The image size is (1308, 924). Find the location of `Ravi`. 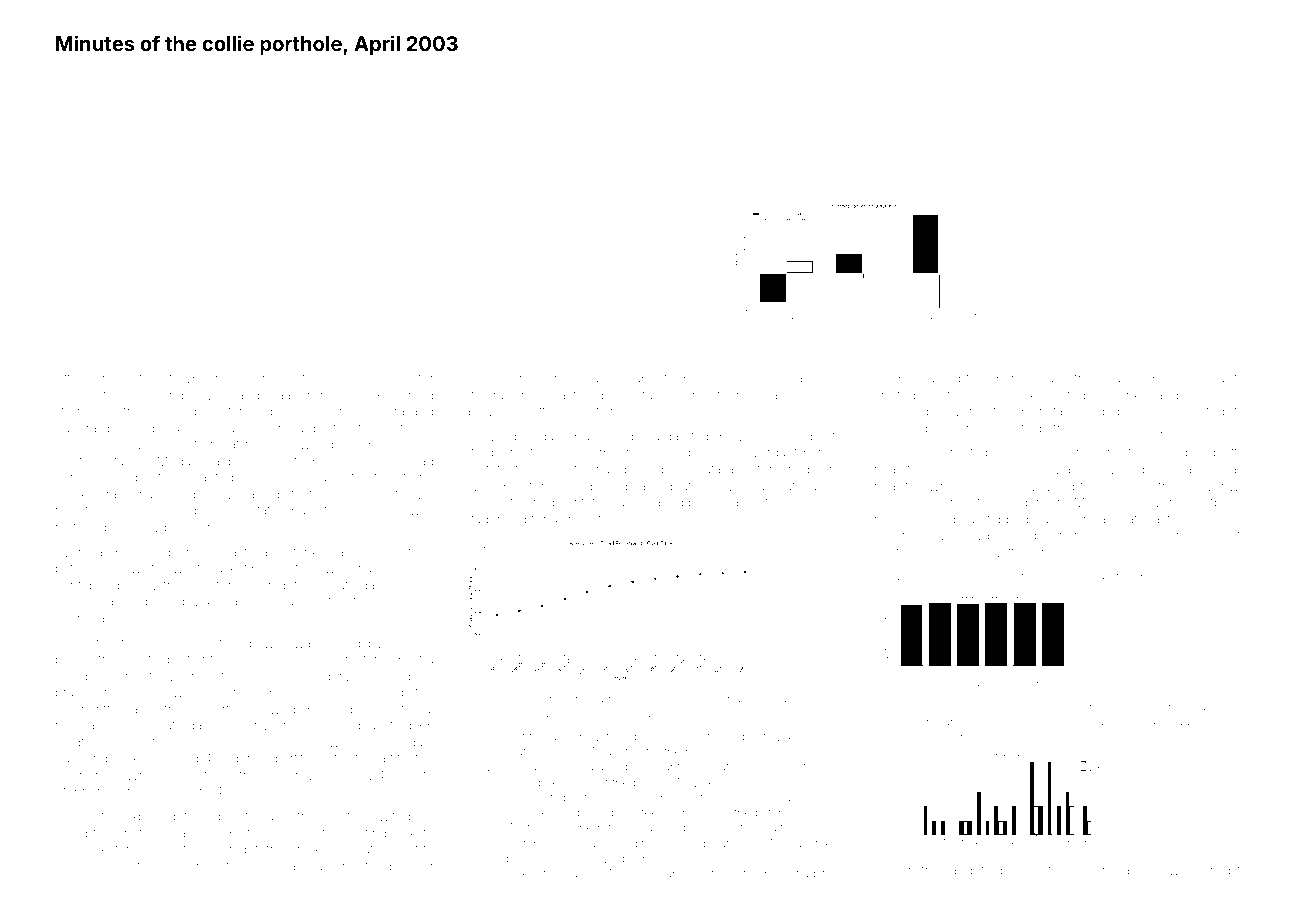

Ravi is located at coordinates (66, 758).
